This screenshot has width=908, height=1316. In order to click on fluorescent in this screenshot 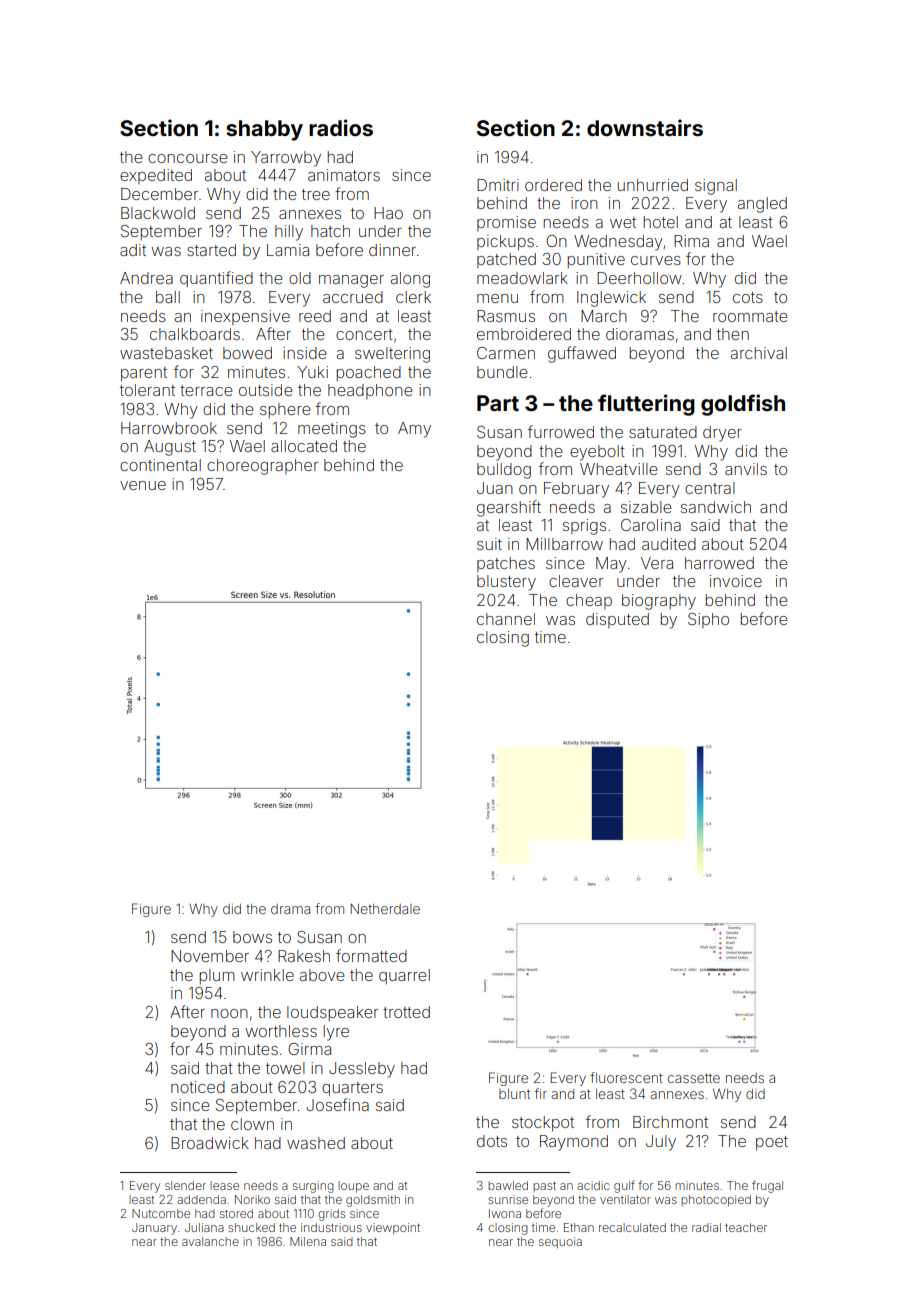, I will do `click(626, 1077)`.
